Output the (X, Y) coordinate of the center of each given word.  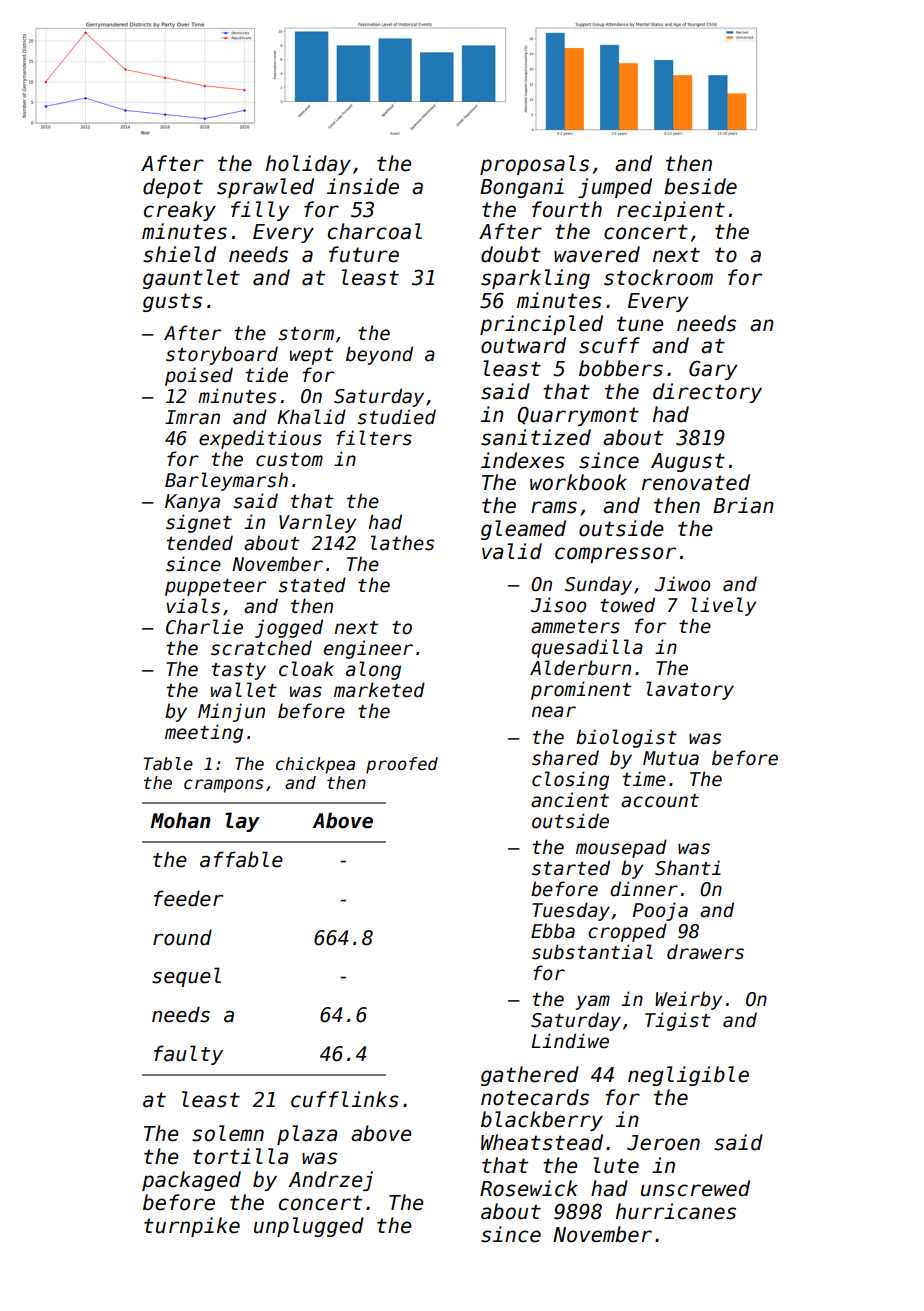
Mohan (181, 820)
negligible (688, 1076)
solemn (228, 1133)
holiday (308, 165)
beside (700, 186)
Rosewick (529, 1188)
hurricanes (676, 1211)
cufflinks (345, 1099)
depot (173, 188)
